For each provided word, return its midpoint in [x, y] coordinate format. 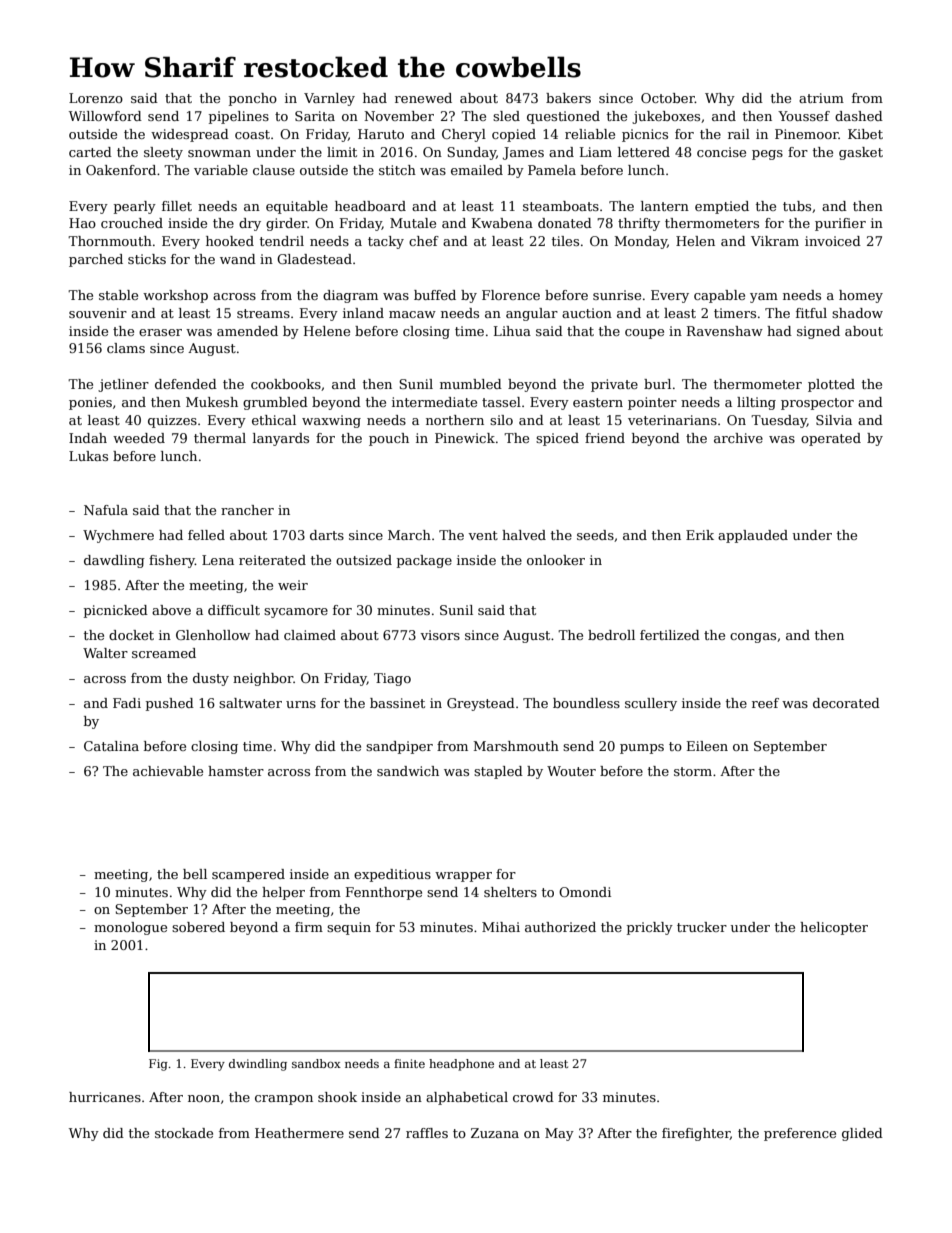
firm [309, 927]
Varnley [329, 99]
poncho [253, 99]
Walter [105, 653]
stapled [498, 772]
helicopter [834, 928]
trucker [702, 927]
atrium [821, 98]
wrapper [463, 877]
